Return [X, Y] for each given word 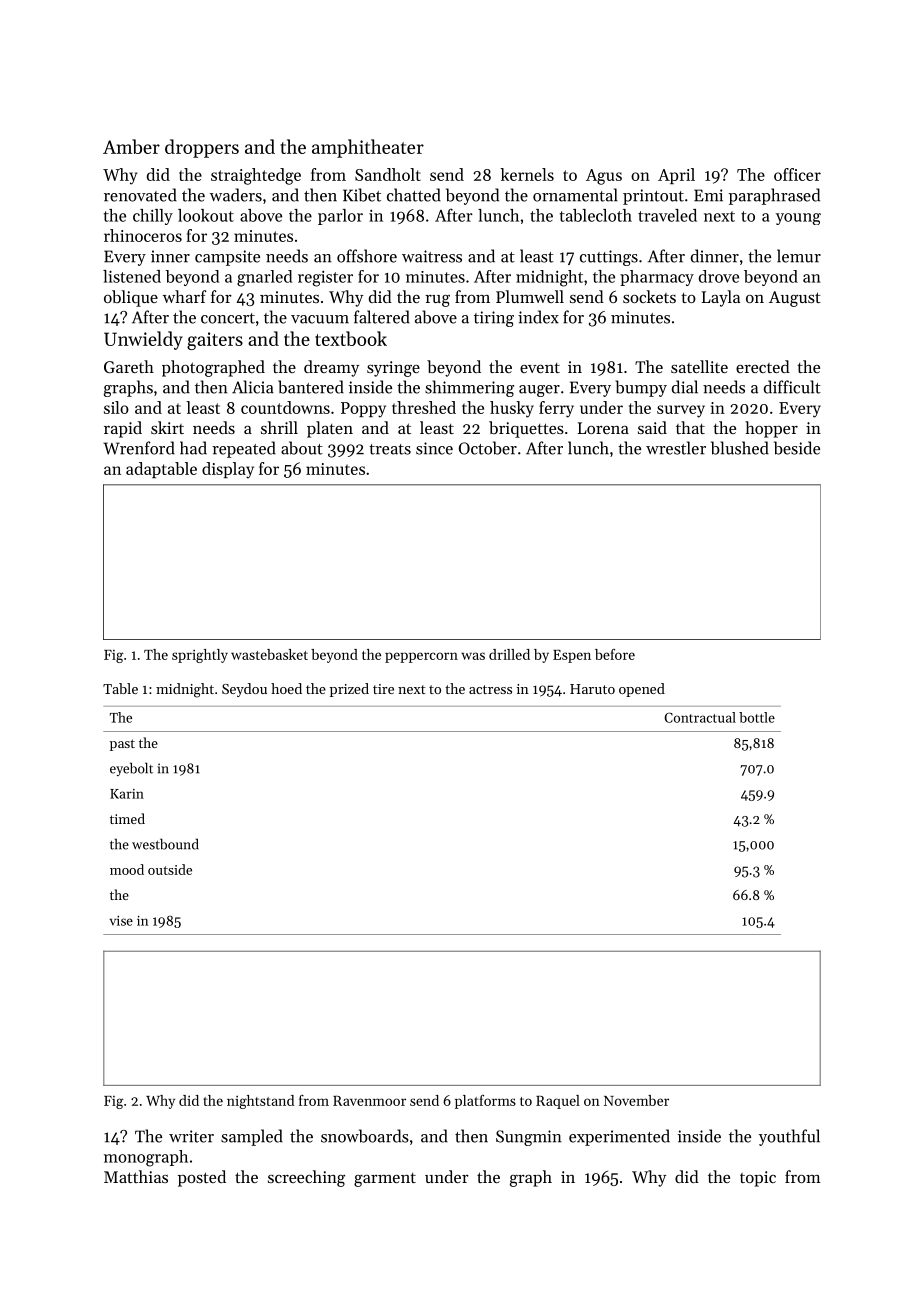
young [798, 219]
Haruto [592, 689]
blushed [740, 448]
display [228, 470]
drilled [509, 654]
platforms [485, 1102]
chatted [414, 195]
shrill [279, 427]
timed [127, 818]
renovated [140, 195]
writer [191, 1136]
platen [330, 429]
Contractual [700, 717]
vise [121, 921]
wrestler [676, 448]
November [636, 1100]
